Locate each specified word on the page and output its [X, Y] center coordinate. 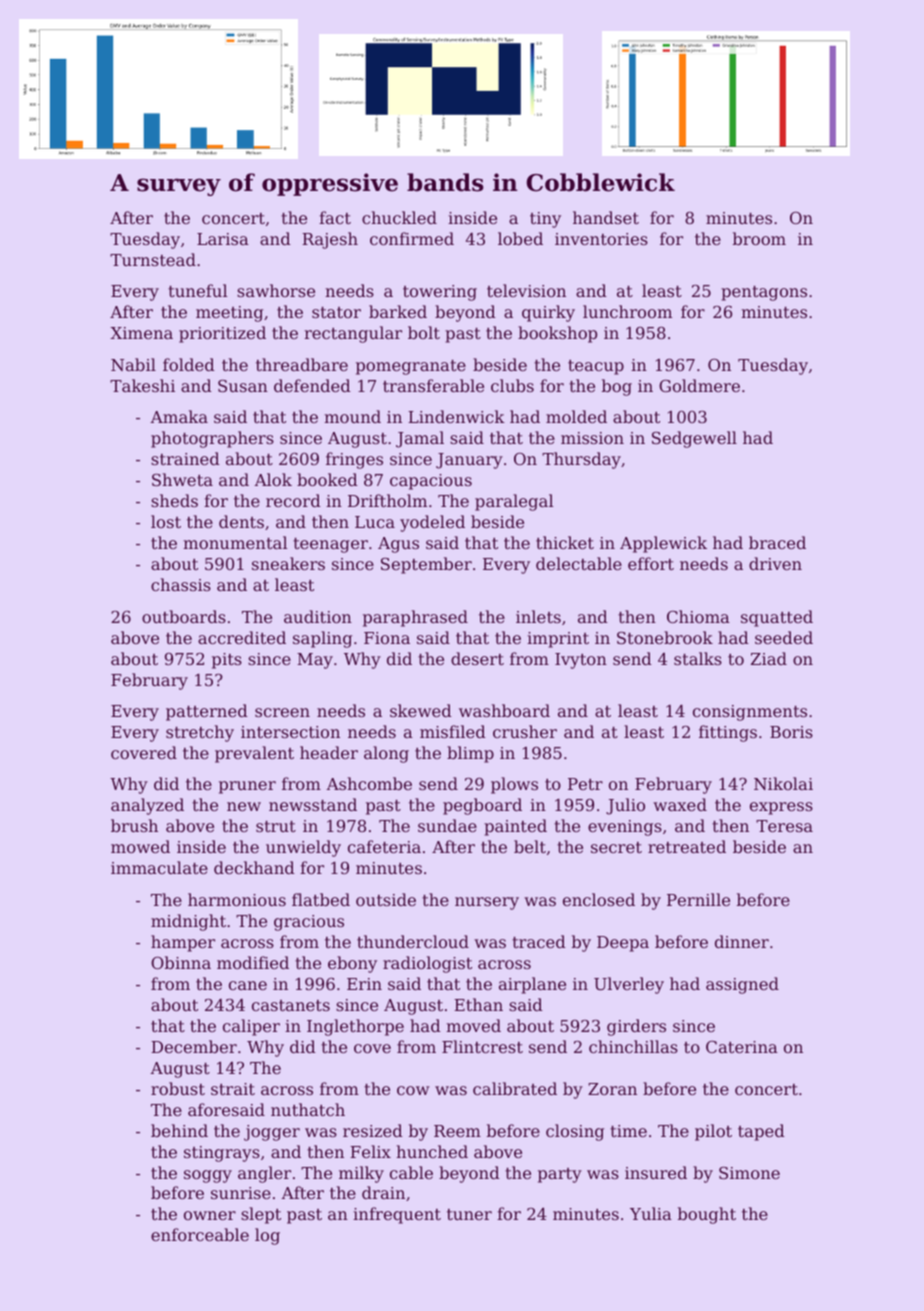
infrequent [397, 1215]
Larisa [223, 239]
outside [386, 899]
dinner [742, 941]
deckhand [254, 867]
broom [759, 238]
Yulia [651, 1213]
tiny [545, 220]
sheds [174, 500]
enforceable [200, 1234]
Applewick [663, 544]
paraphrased [415, 618]
